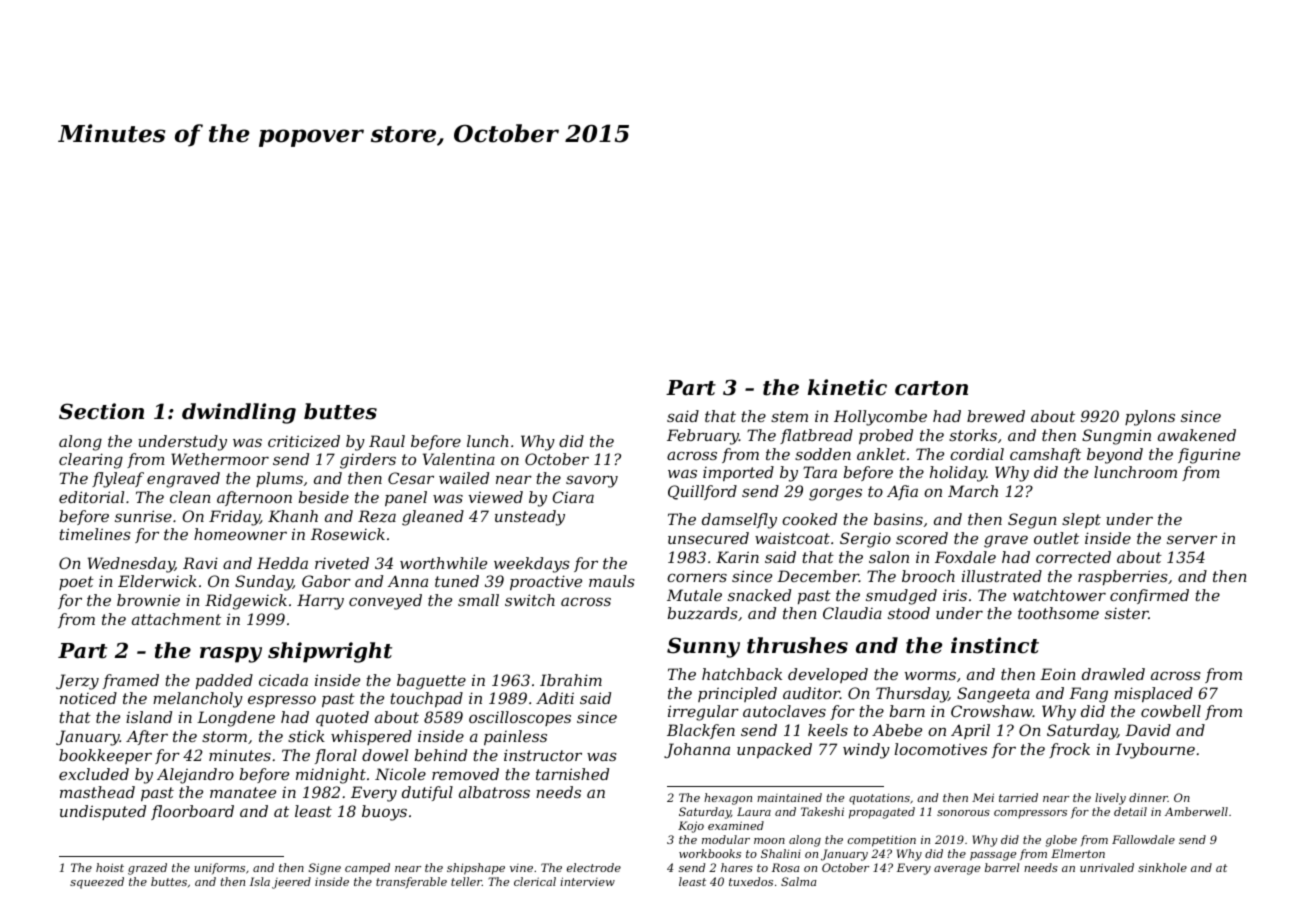  I want to click on server, so click(1192, 539).
